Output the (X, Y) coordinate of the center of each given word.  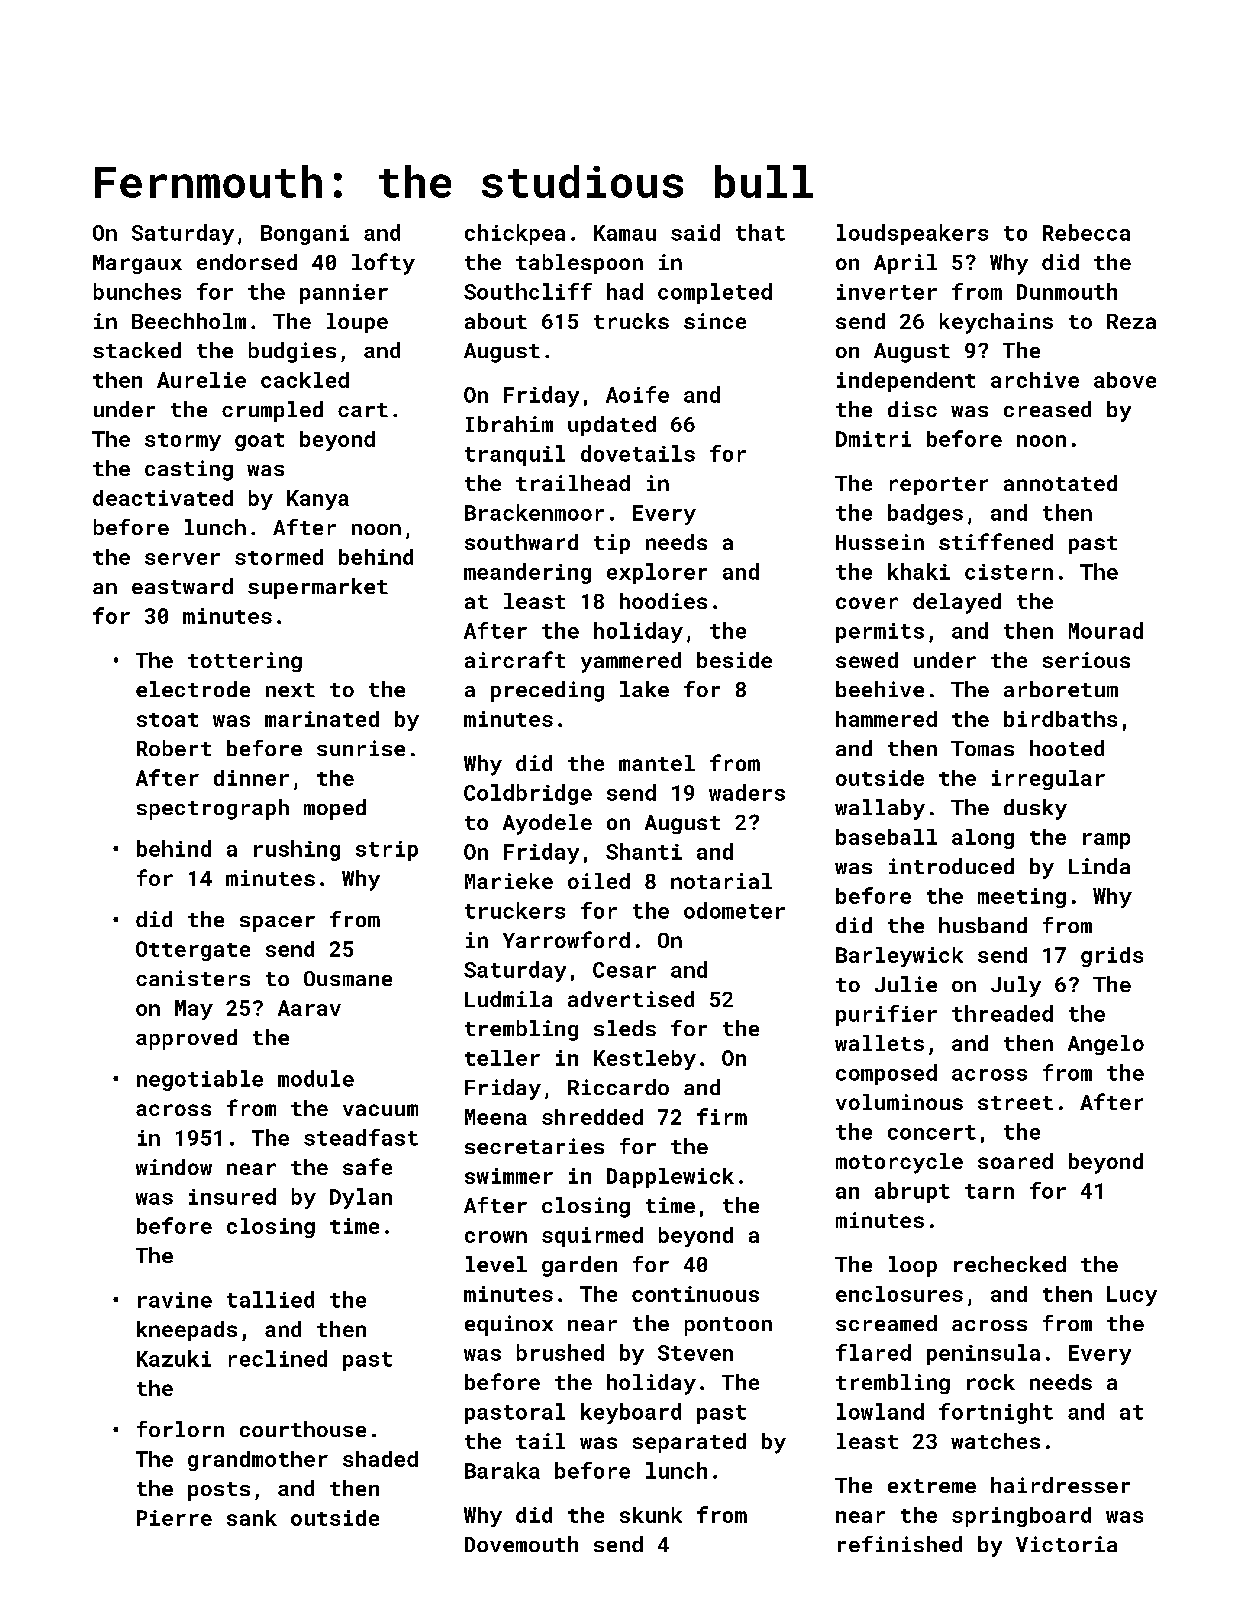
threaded (1002, 1013)
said (695, 232)
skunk (651, 1515)
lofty (383, 264)
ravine (175, 1300)
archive (1035, 380)
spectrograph (213, 809)
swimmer (509, 1176)
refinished (900, 1544)
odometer (734, 910)
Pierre (174, 1518)
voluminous (899, 1102)
